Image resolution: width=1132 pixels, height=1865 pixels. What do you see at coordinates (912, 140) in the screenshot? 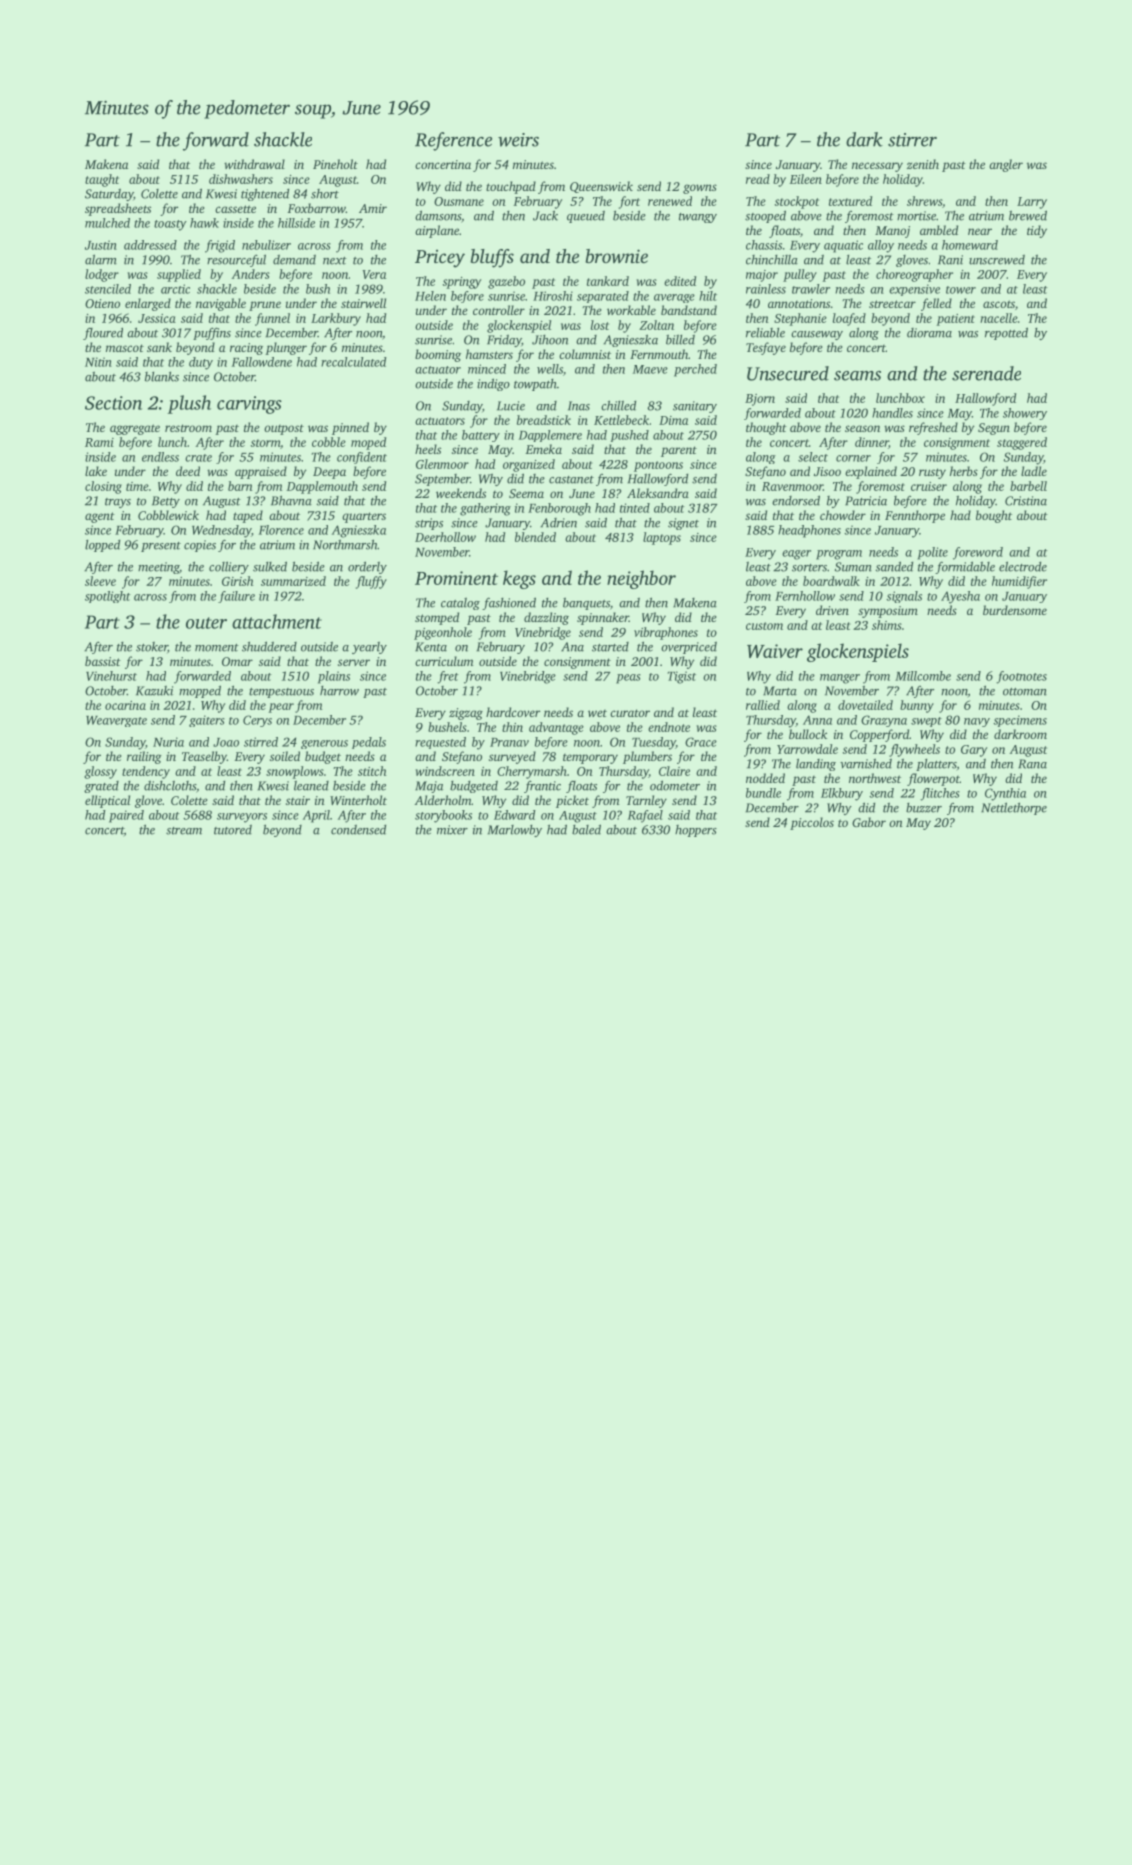
I see `stirrer` at bounding box center [912, 140].
